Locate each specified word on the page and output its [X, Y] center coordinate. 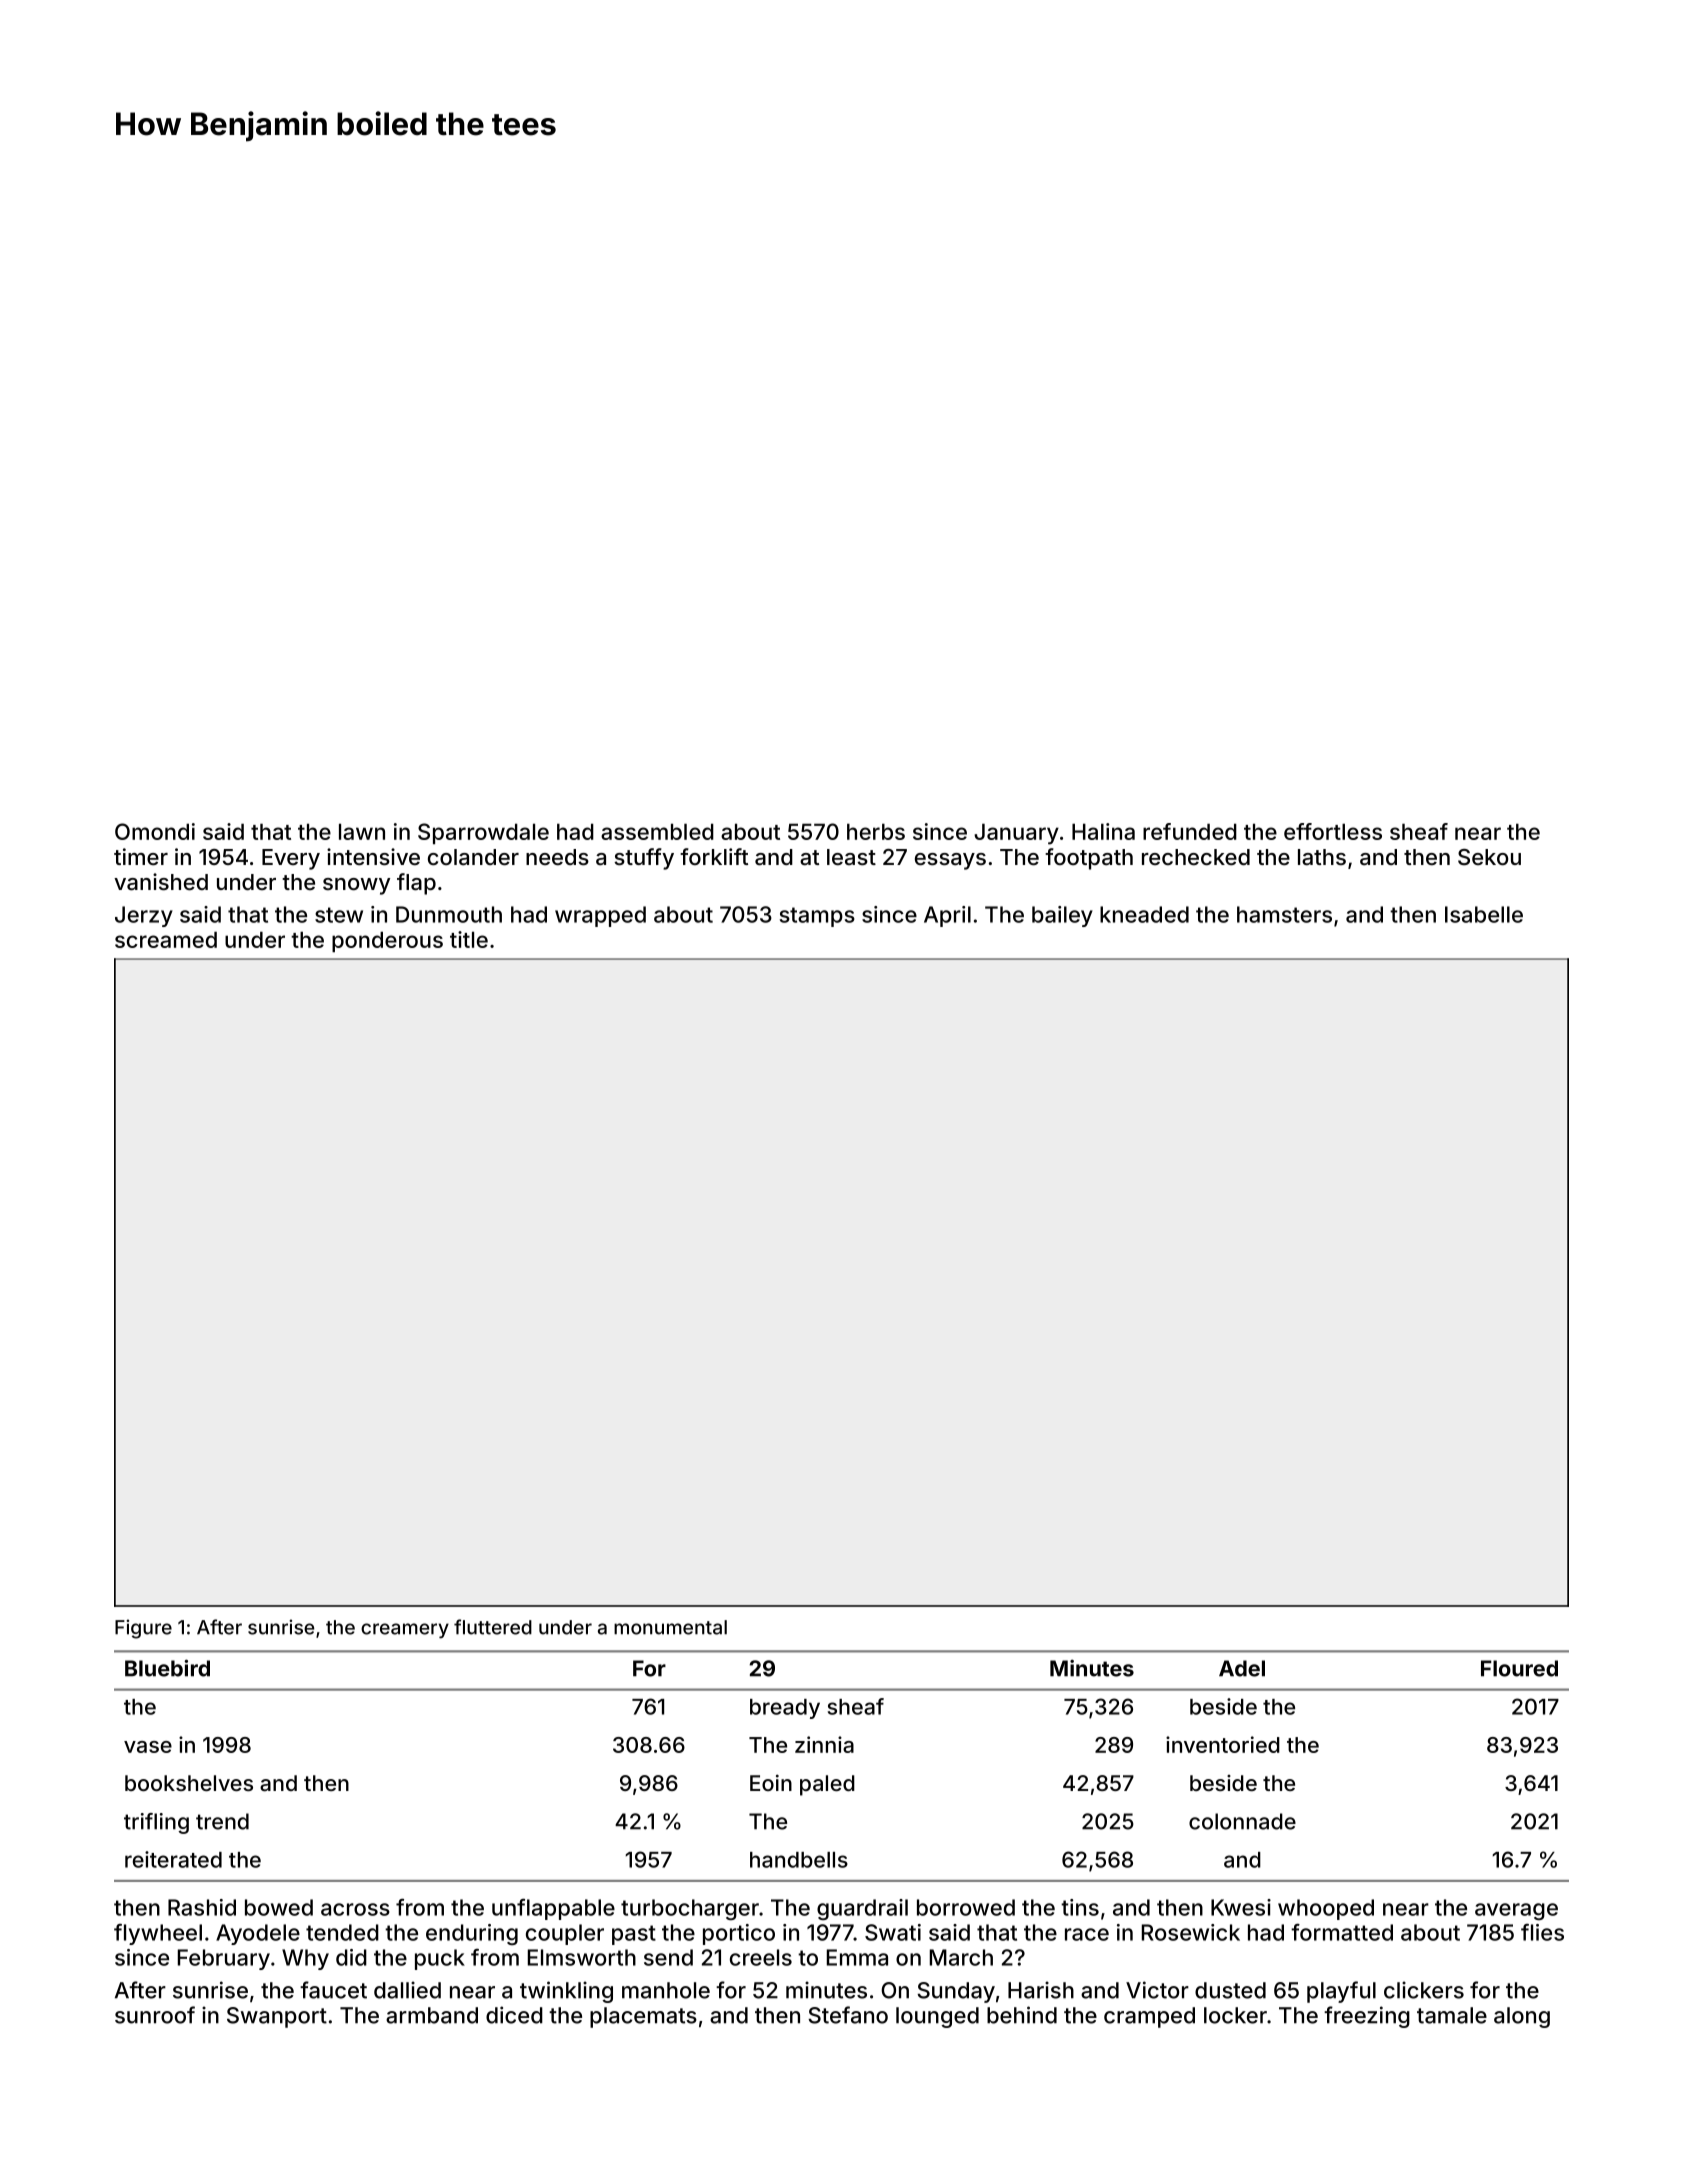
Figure [143, 1629]
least [851, 857]
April [947, 916]
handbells [799, 1860]
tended [342, 1932]
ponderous [387, 941]
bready [785, 1709]
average [1516, 1911]
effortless [1333, 831]
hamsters [1284, 914]
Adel [1242, 1668]
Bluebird [167, 1668]
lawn [362, 831]
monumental [670, 1627]
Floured [1519, 1668]
